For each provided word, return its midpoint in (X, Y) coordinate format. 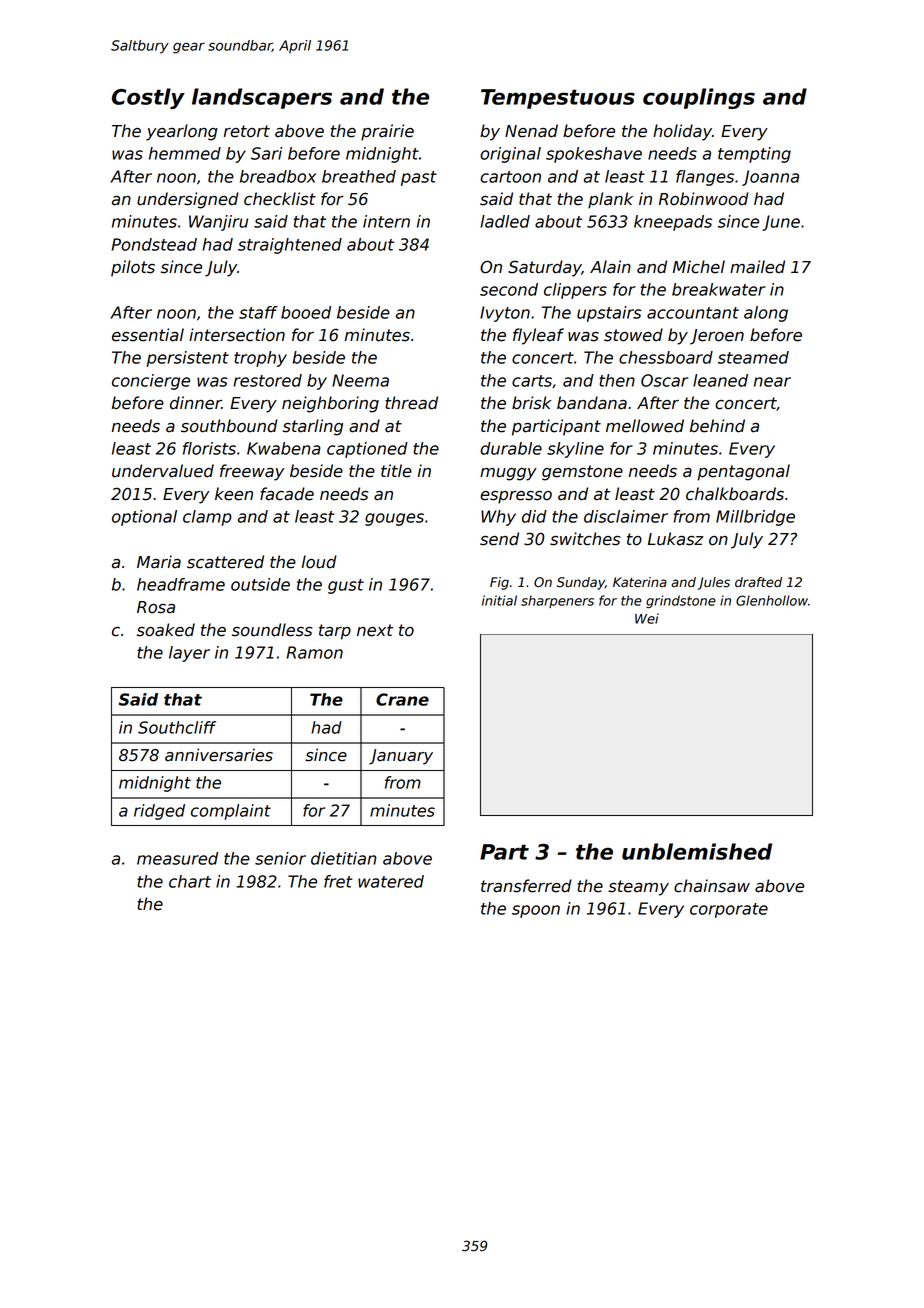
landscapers (262, 98)
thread (411, 403)
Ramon (314, 652)
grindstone (681, 601)
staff (258, 312)
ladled (505, 221)
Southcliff (177, 727)
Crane (402, 699)
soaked (166, 630)
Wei (647, 618)
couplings (699, 98)
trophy (260, 359)
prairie (387, 132)
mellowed (645, 426)
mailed (757, 267)
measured (177, 858)
